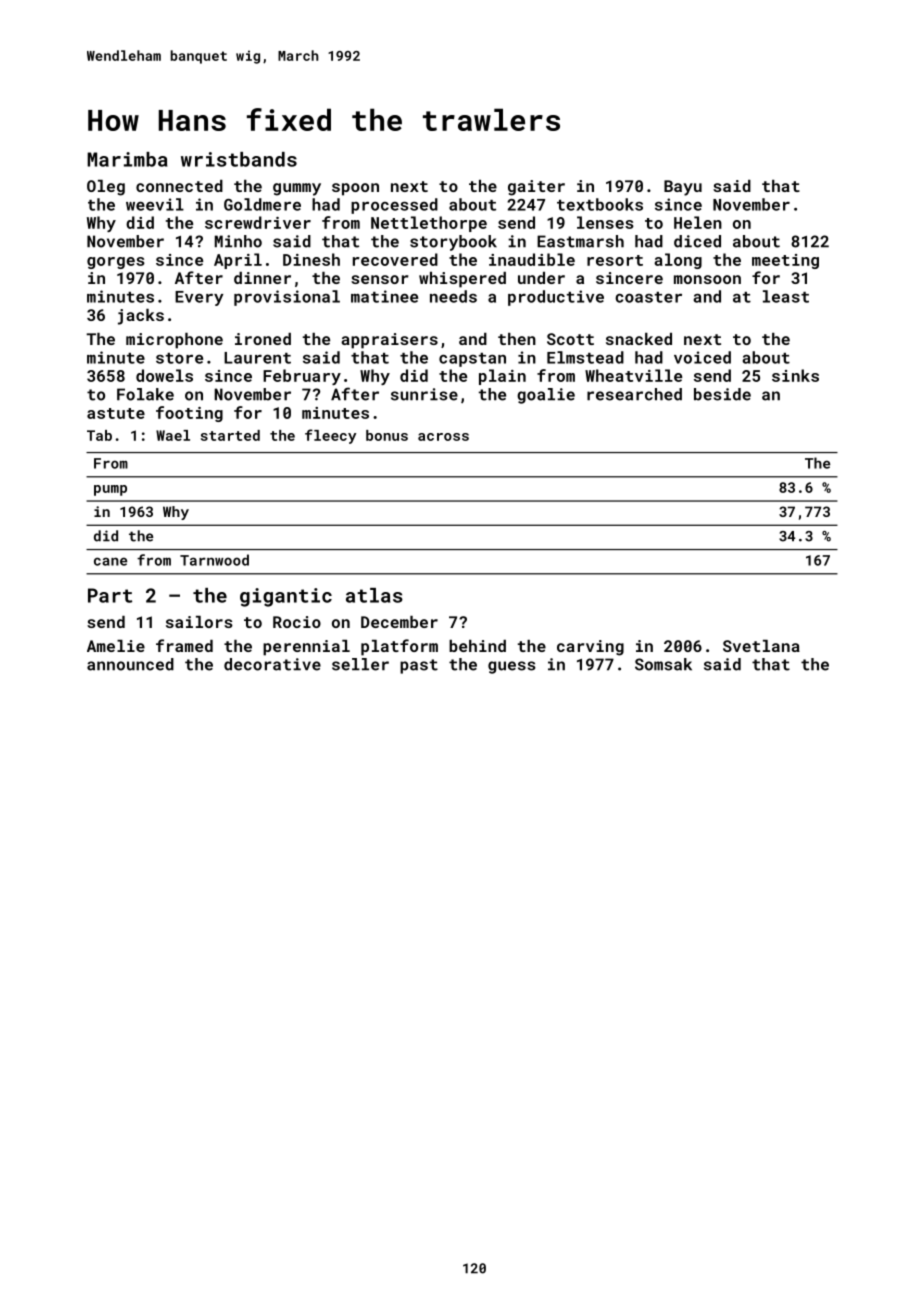  Describe the element at coordinates (761, 646) in the document. I see `Svetlana` at that location.
